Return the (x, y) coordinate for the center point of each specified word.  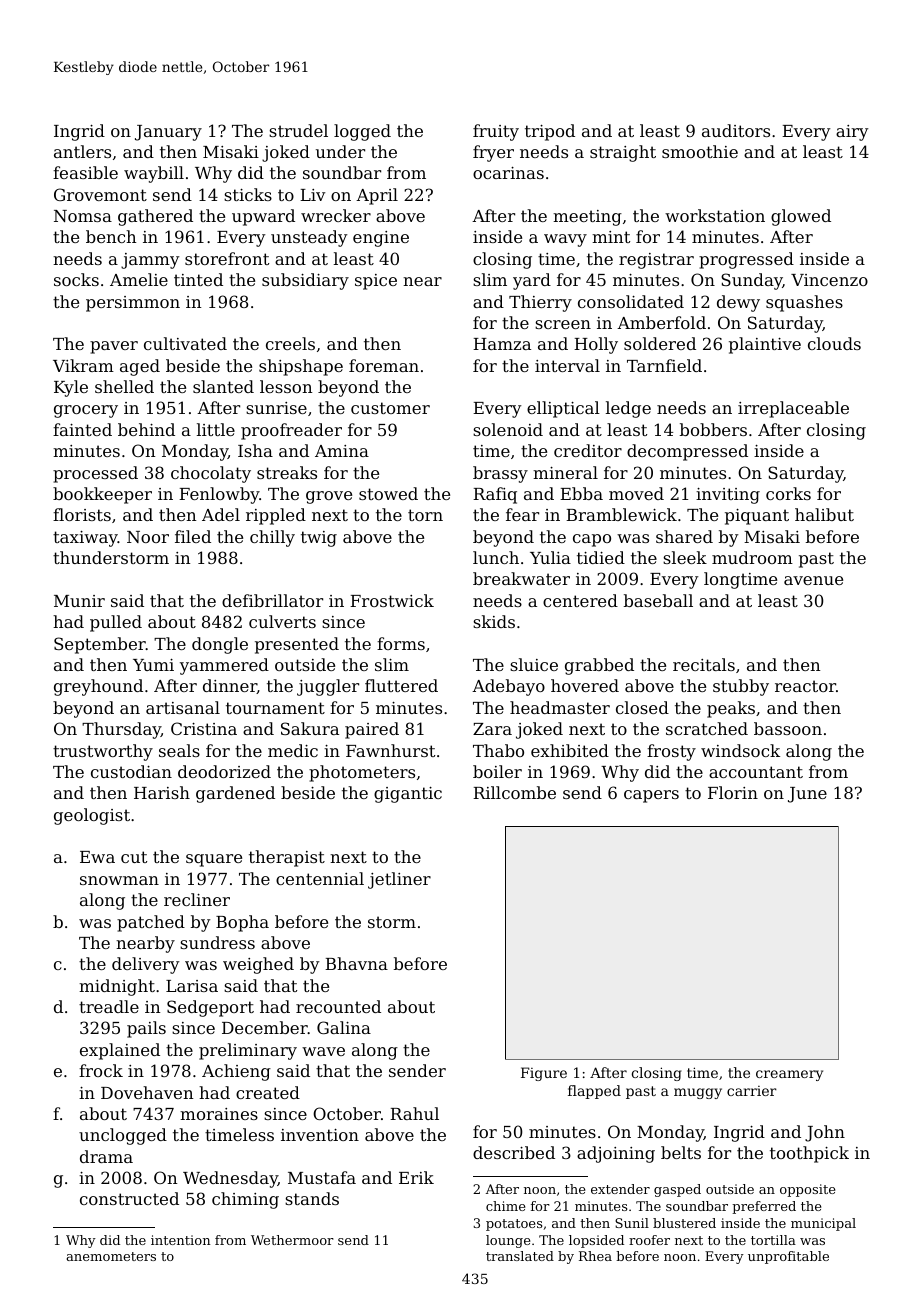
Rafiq (495, 495)
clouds (834, 343)
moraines (219, 1114)
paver (114, 347)
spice (376, 282)
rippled (276, 516)
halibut (824, 514)
